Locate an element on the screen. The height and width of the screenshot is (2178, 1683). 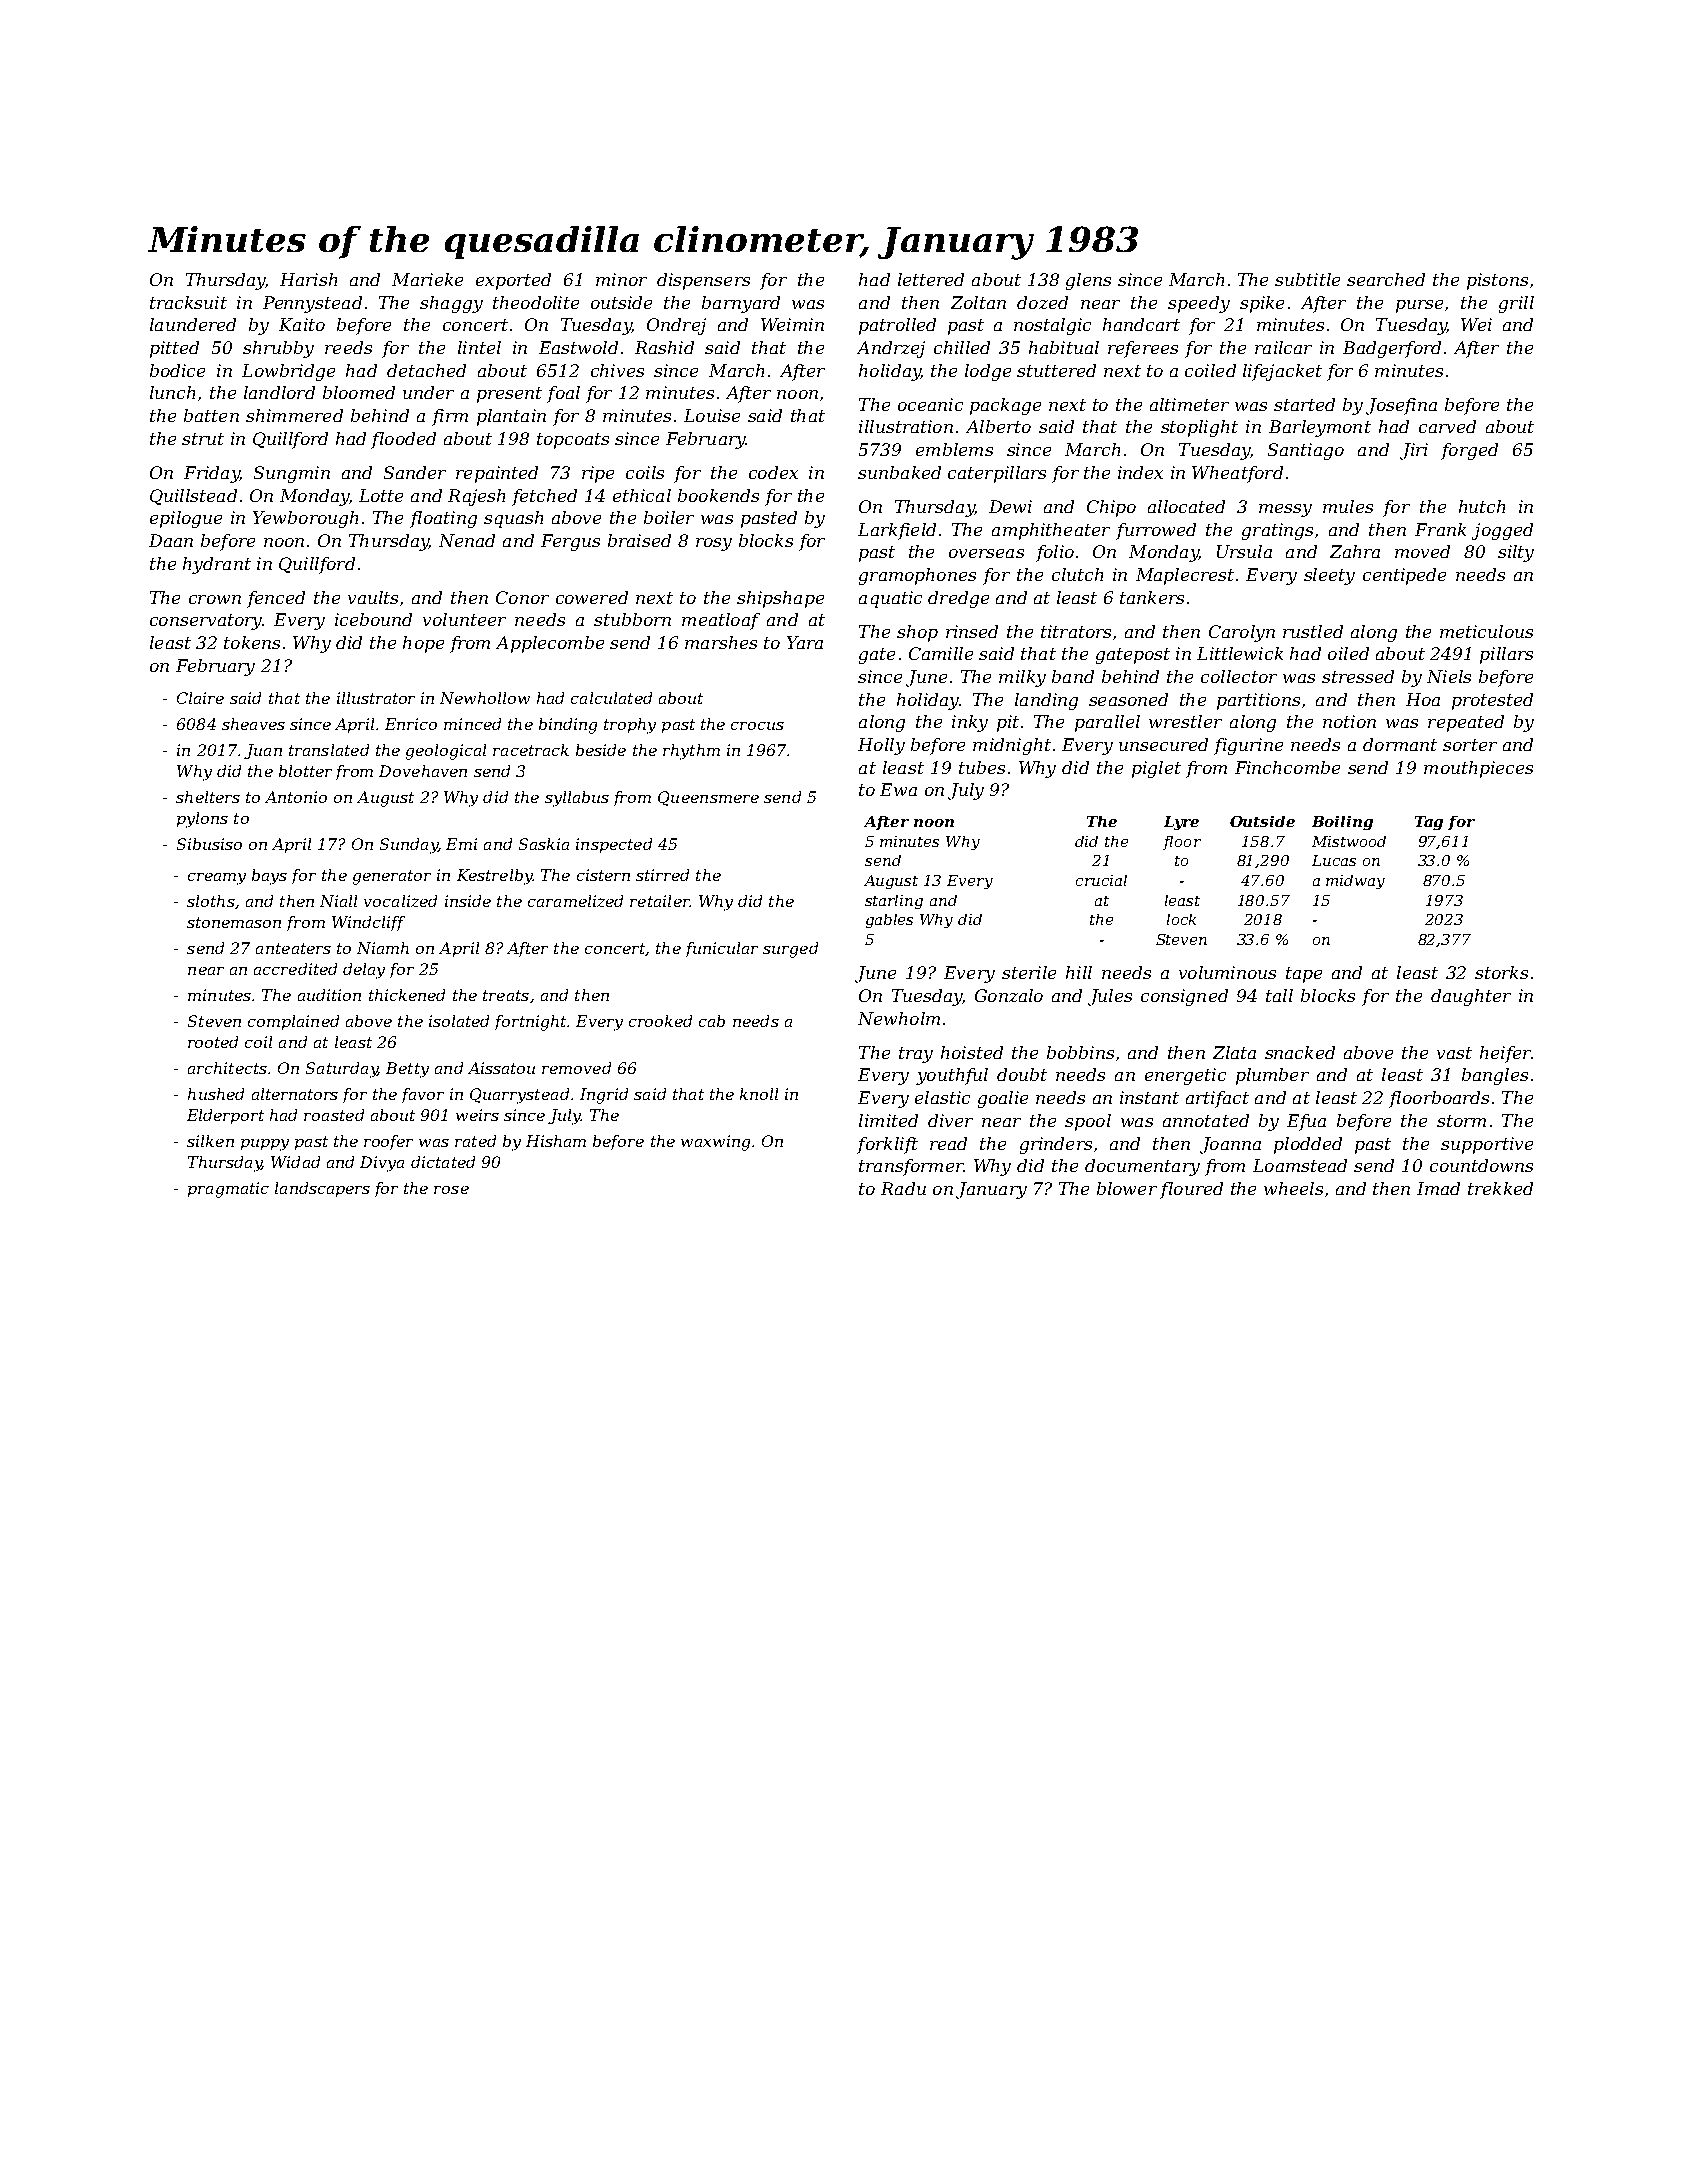
railcar is located at coordinates (1283, 347).
